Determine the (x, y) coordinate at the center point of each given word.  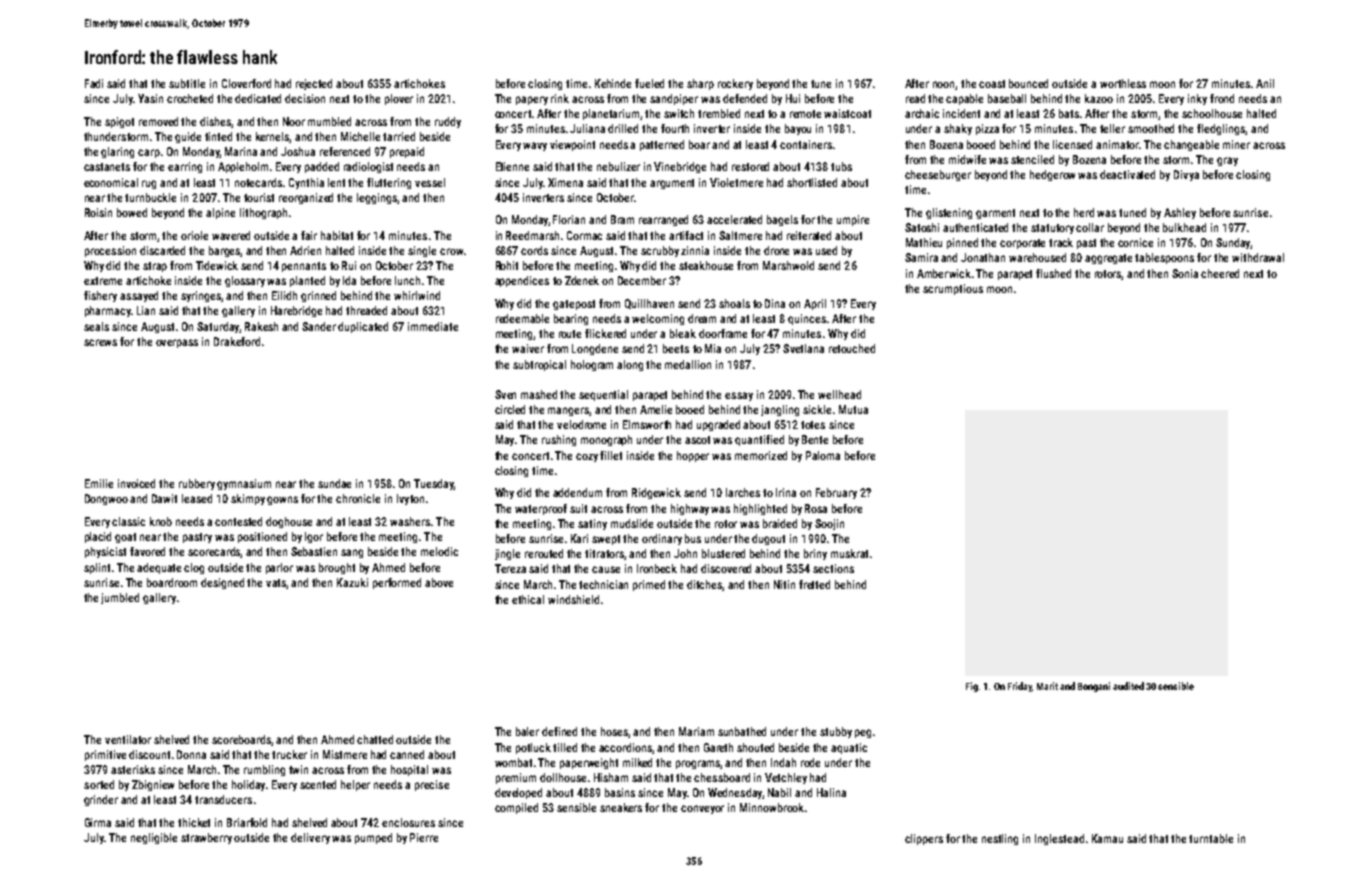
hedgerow (1052, 175)
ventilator (128, 739)
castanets (107, 167)
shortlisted (812, 182)
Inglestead (1059, 839)
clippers (924, 839)
